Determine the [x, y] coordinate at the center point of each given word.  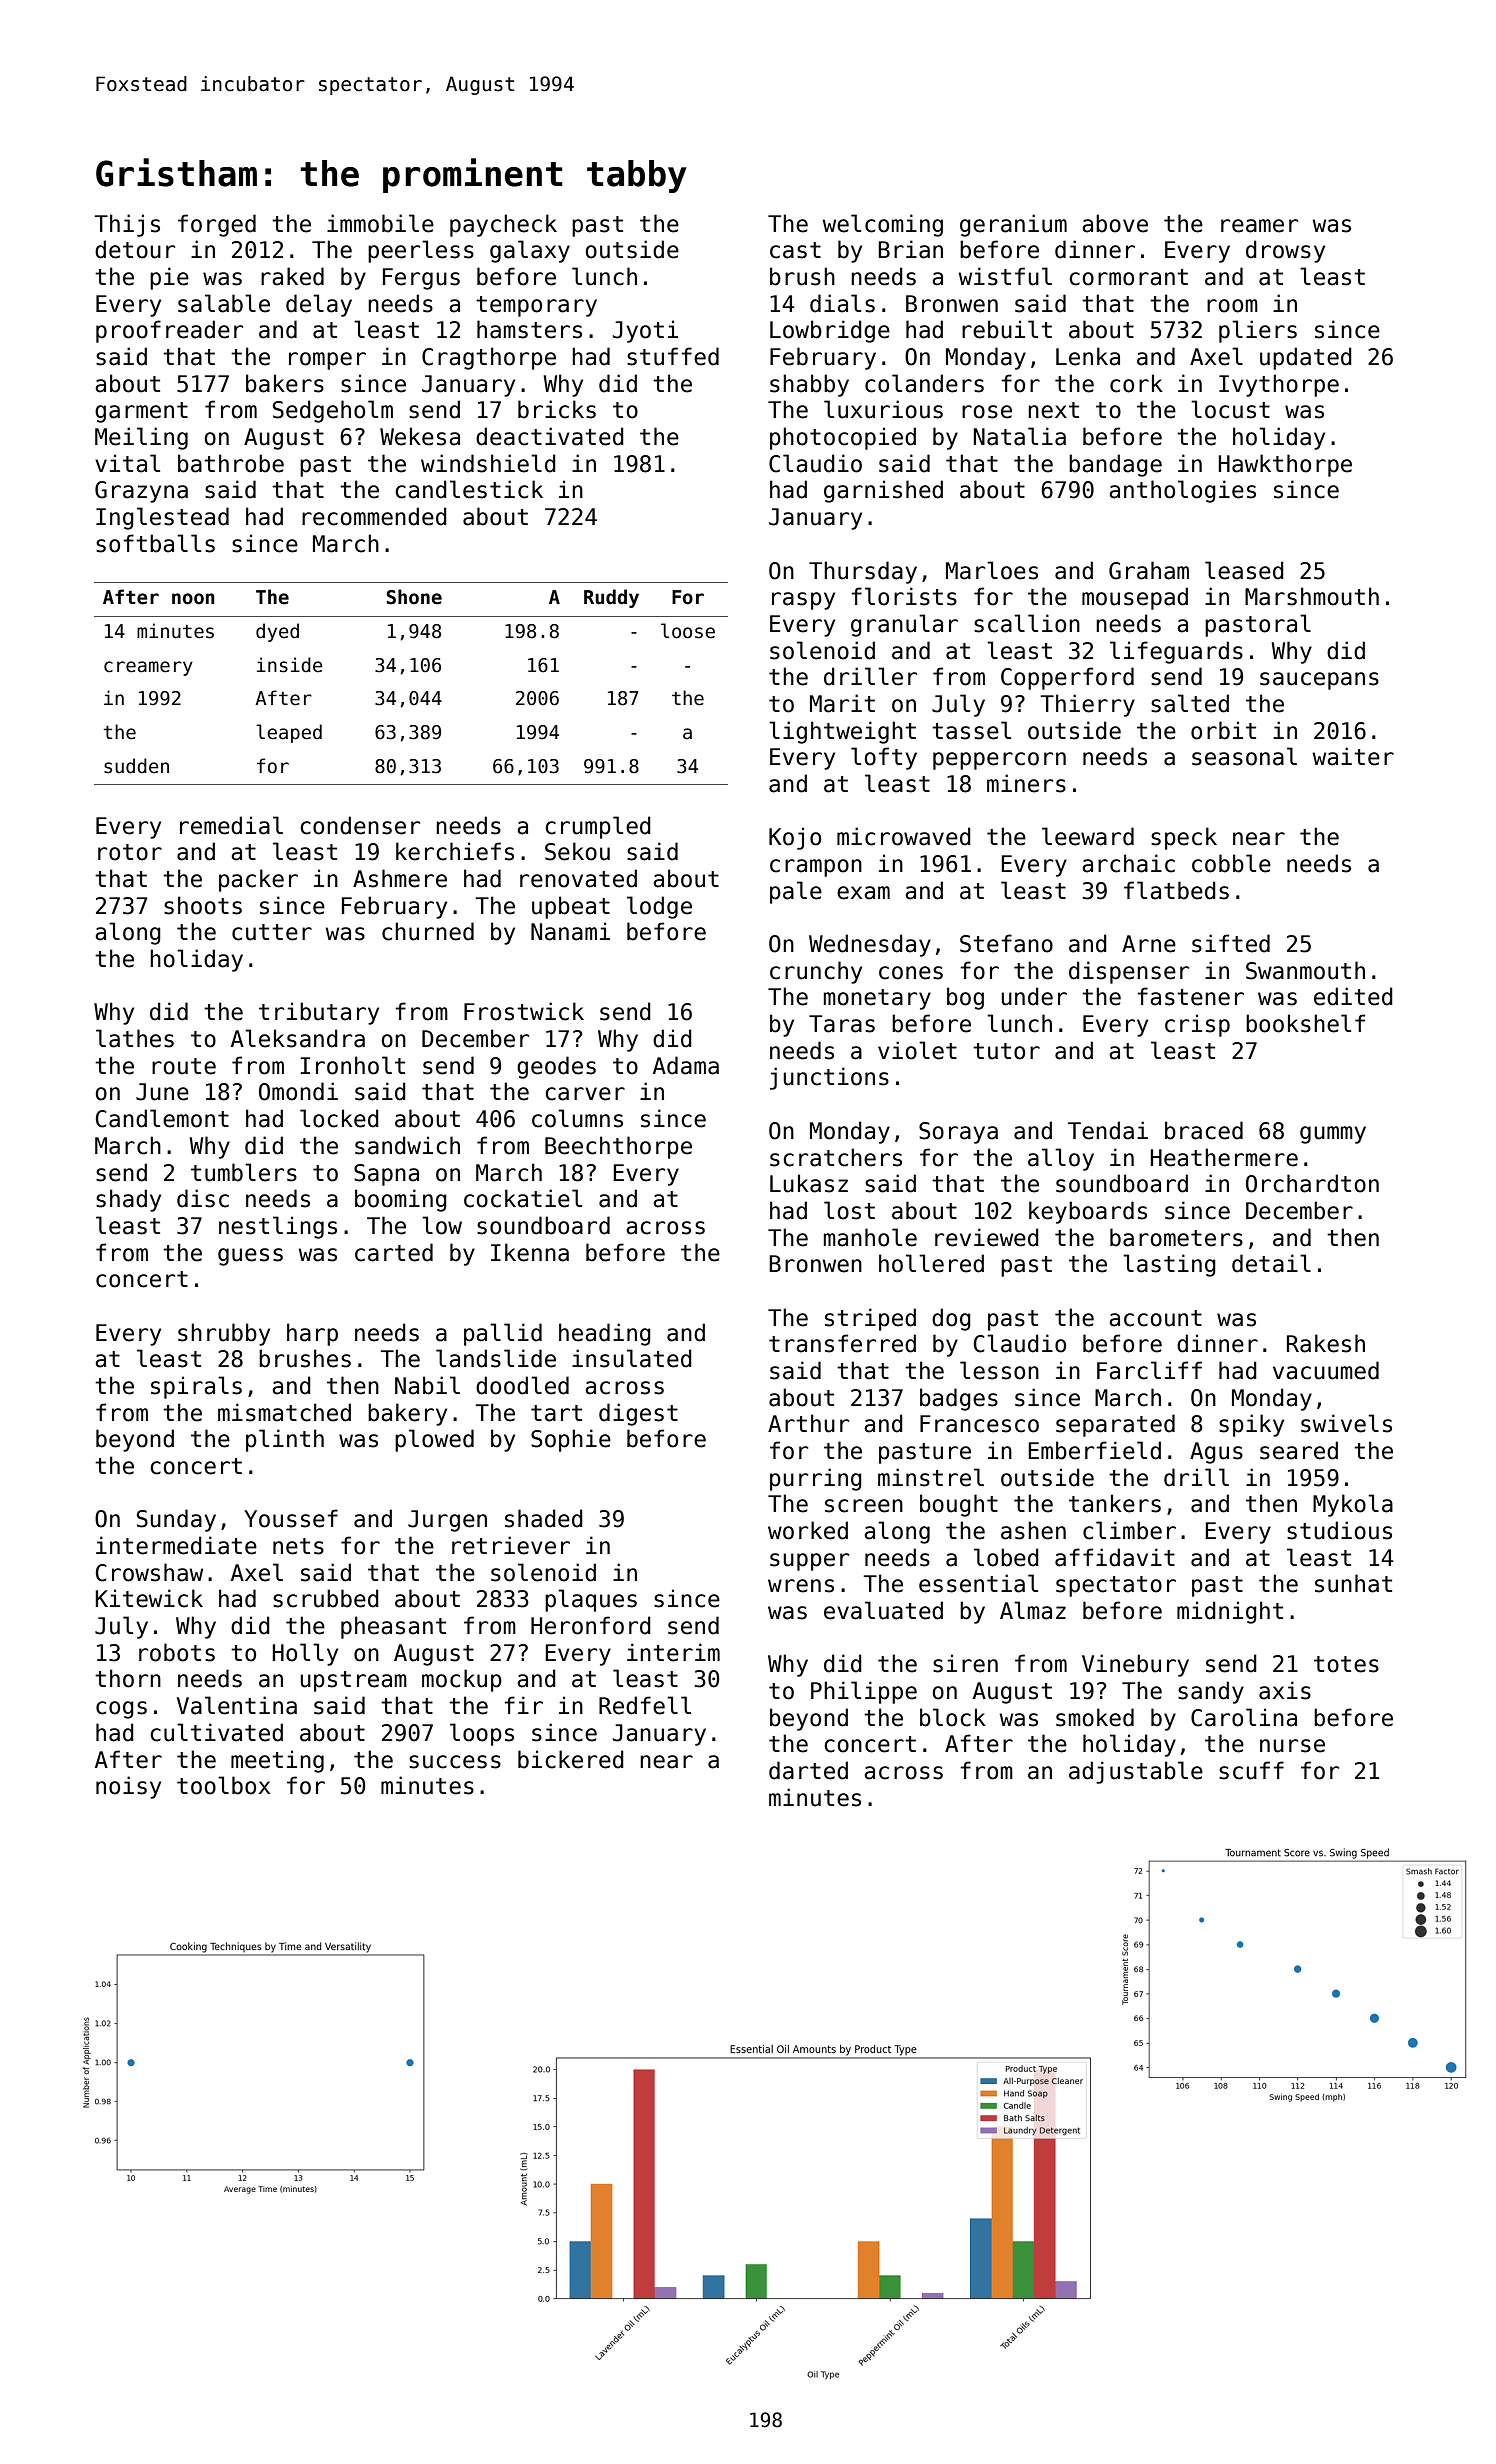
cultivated [216, 1732]
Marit [842, 703]
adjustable [1136, 1772]
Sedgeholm [333, 411]
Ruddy [611, 598]
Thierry [1087, 705]
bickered [571, 1759]
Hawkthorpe [1285, 465]
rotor [130, 852]
